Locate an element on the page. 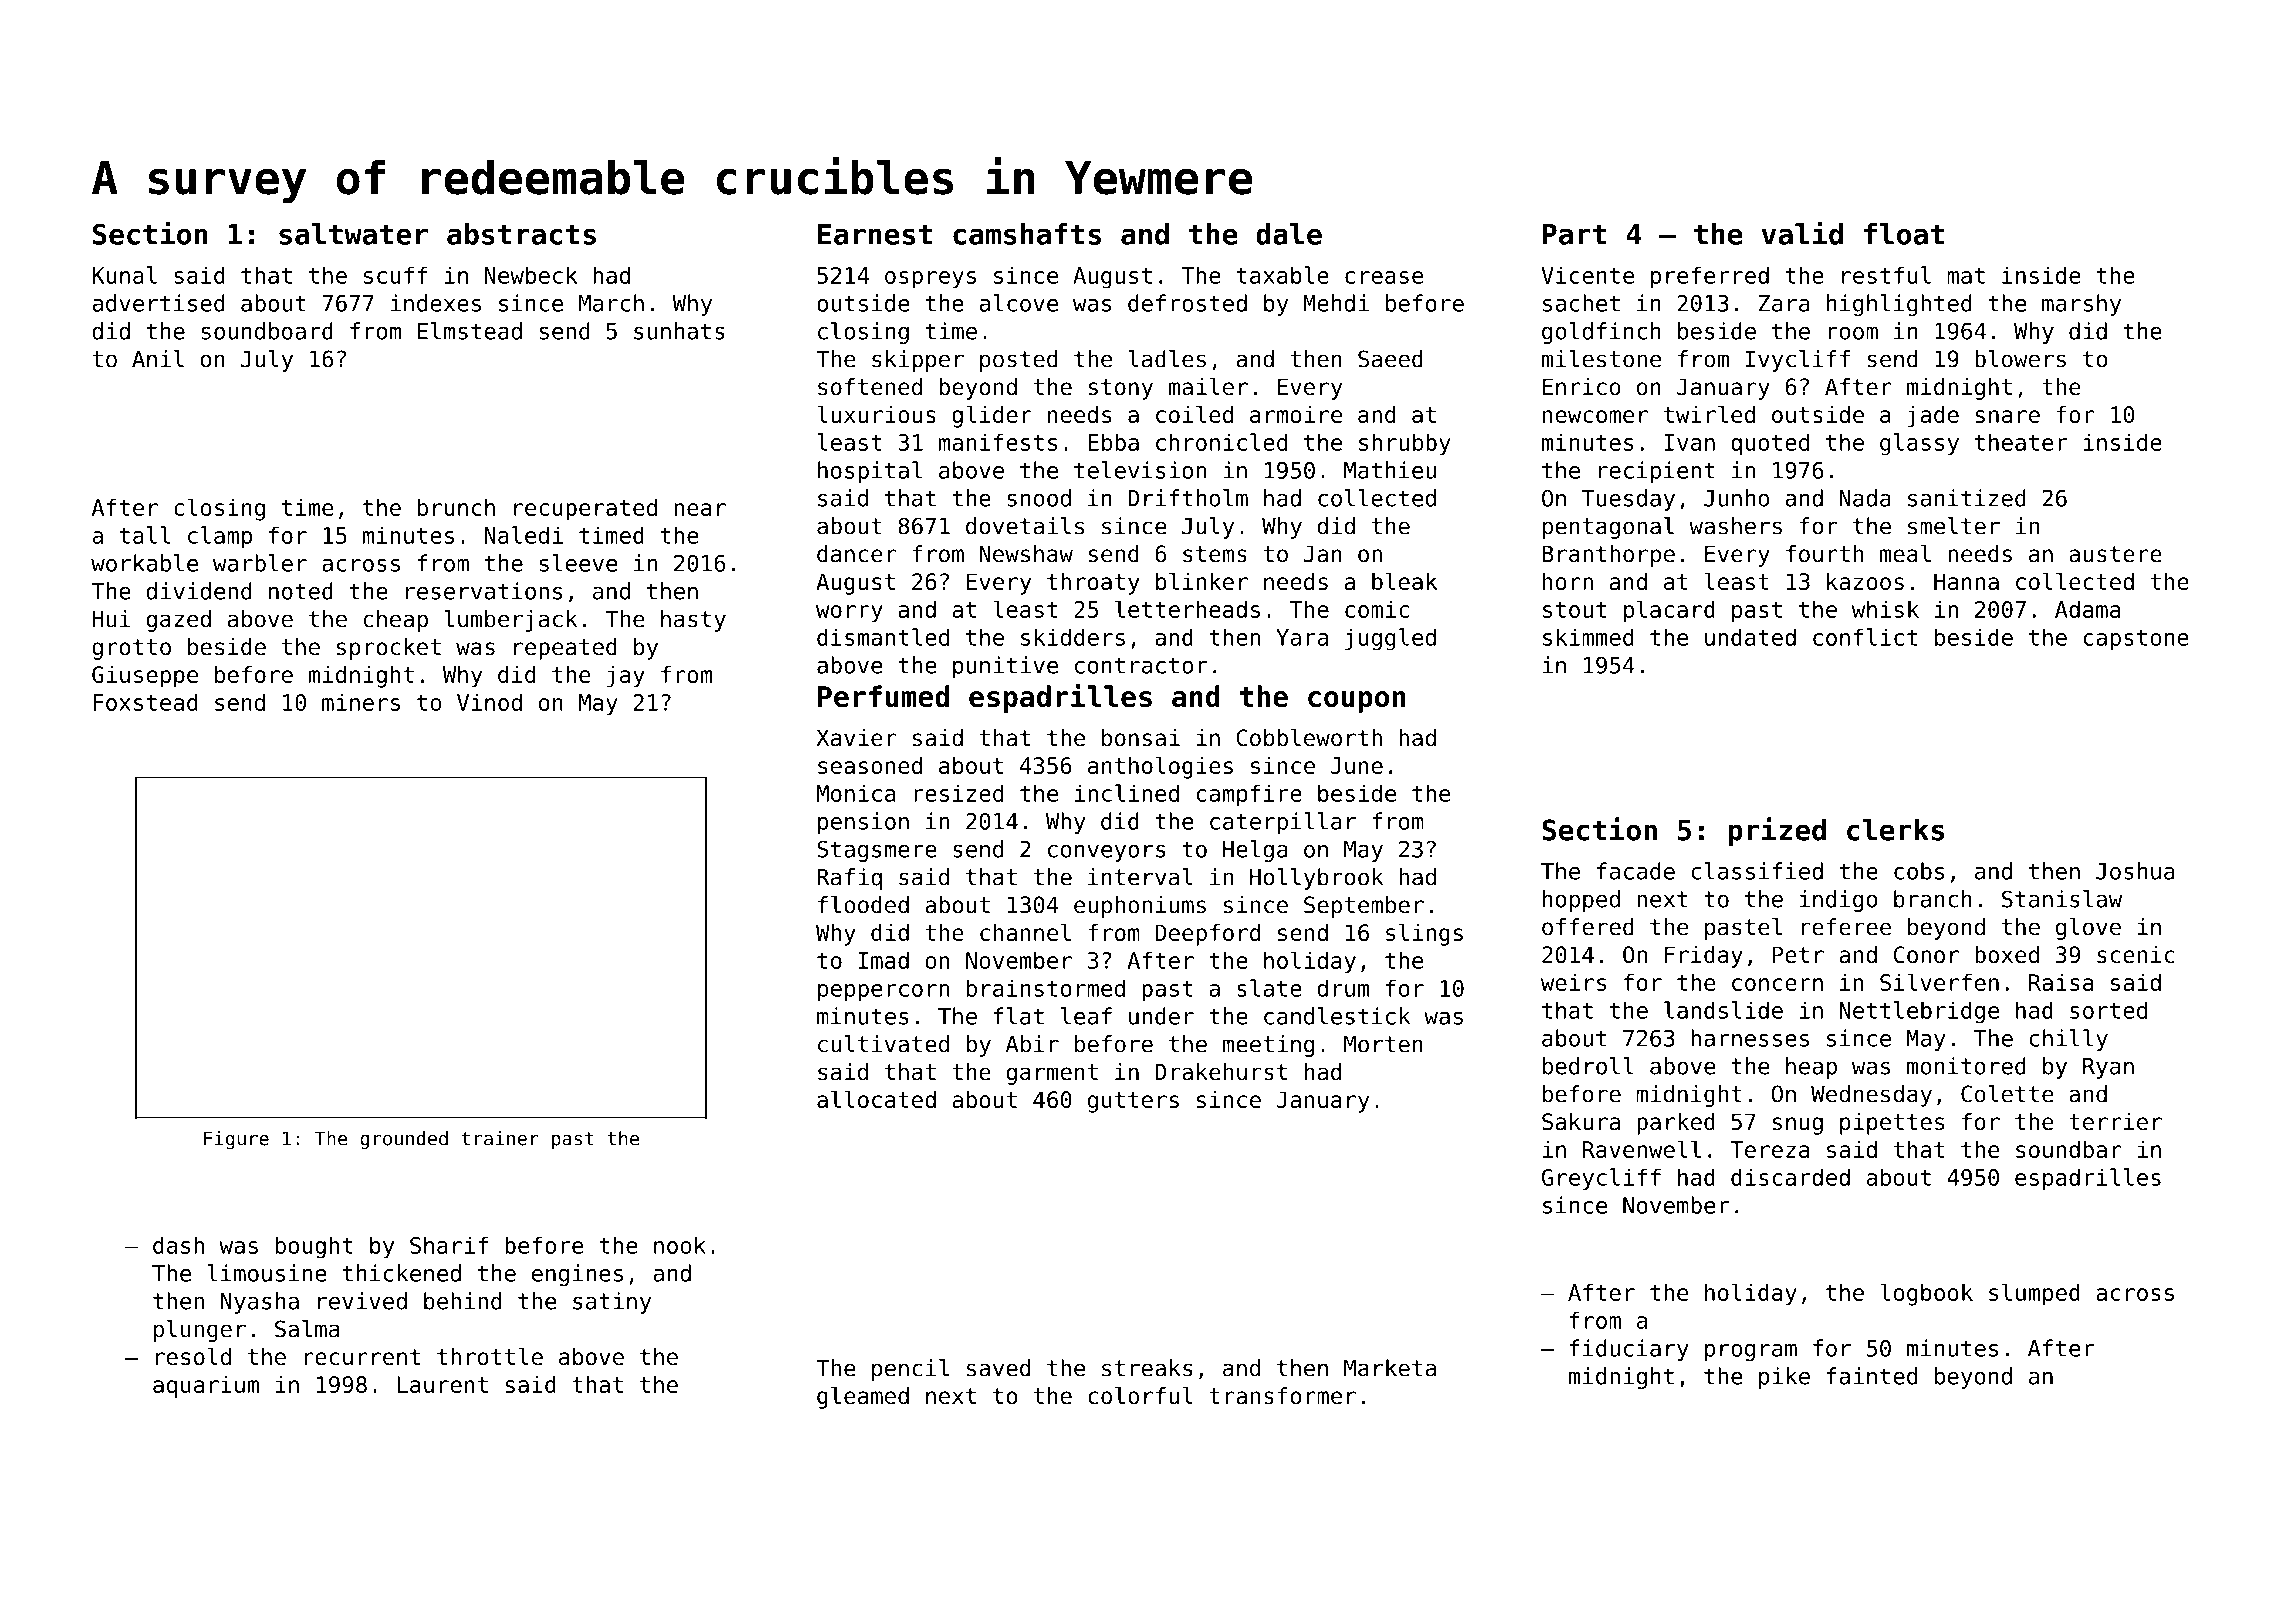 The height and width of the page is (1620, 2292). contractor is located at coordinates (1141, 665).
